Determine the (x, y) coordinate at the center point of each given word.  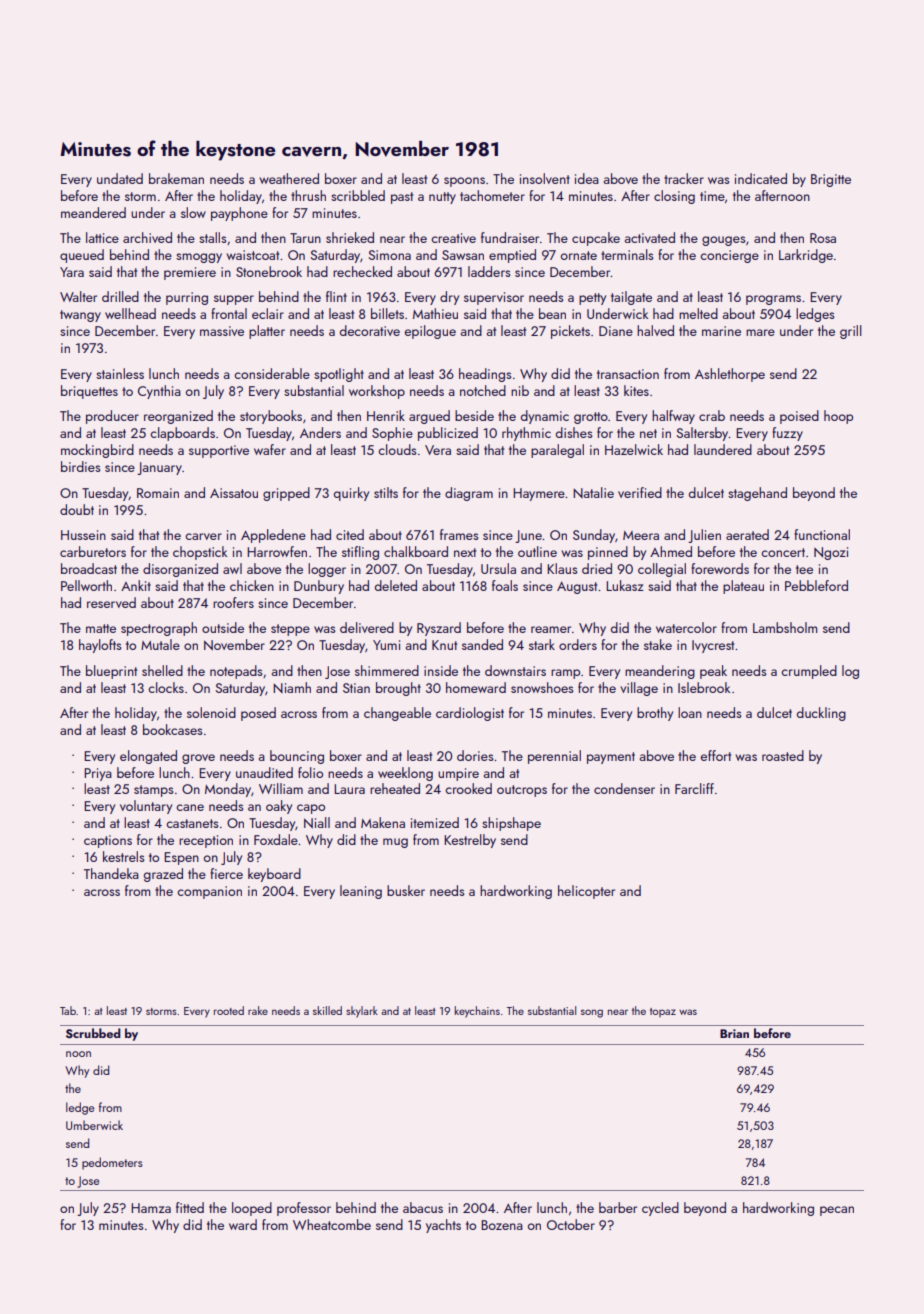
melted (698, 313)
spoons (464, 182)
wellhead (130, 313)
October (571, 1224)
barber (618, 1207)
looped (252, 1209)
